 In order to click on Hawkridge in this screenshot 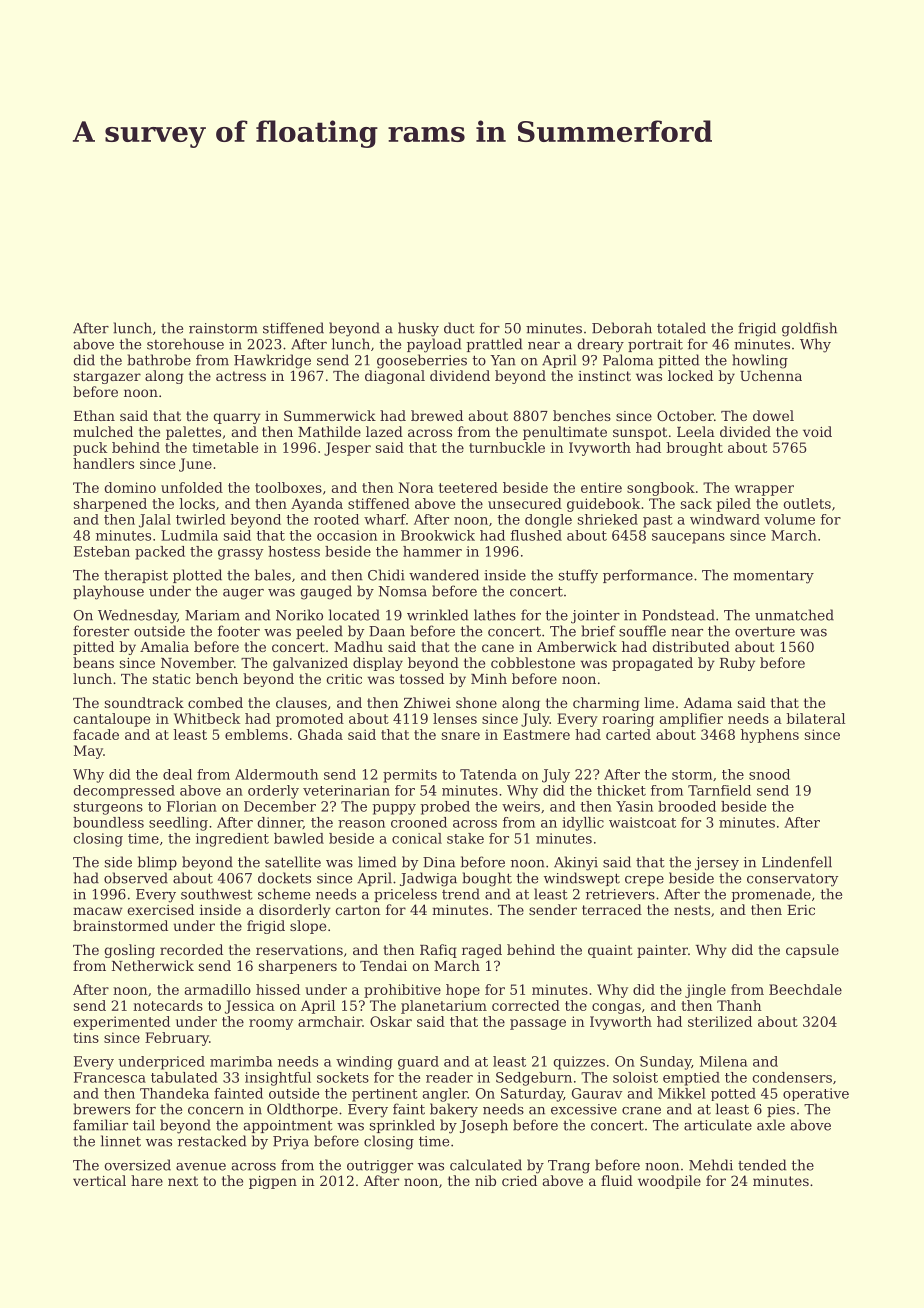, I will do `click(272, 361)`.
